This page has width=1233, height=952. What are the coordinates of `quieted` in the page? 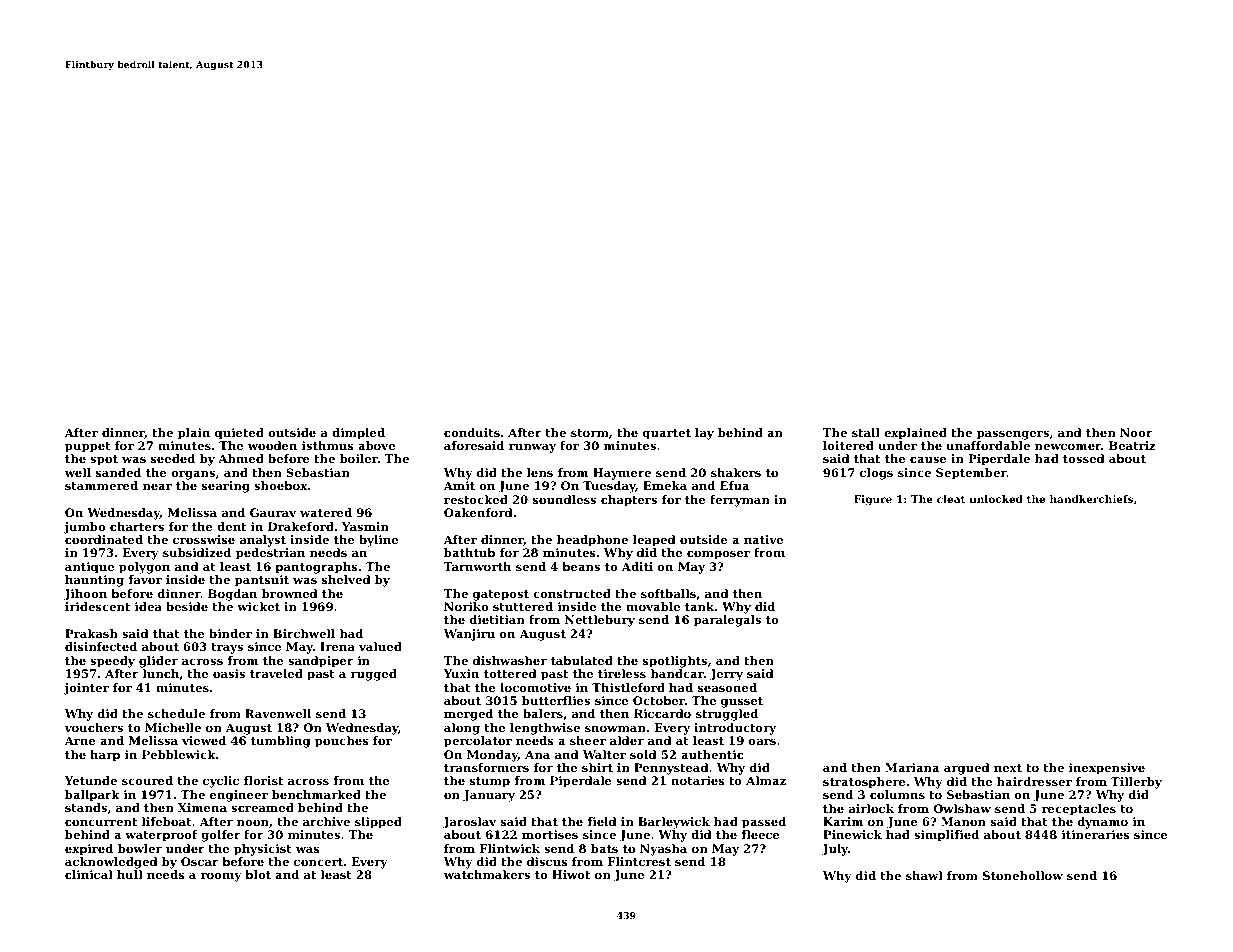 It's located at (239, 434).
